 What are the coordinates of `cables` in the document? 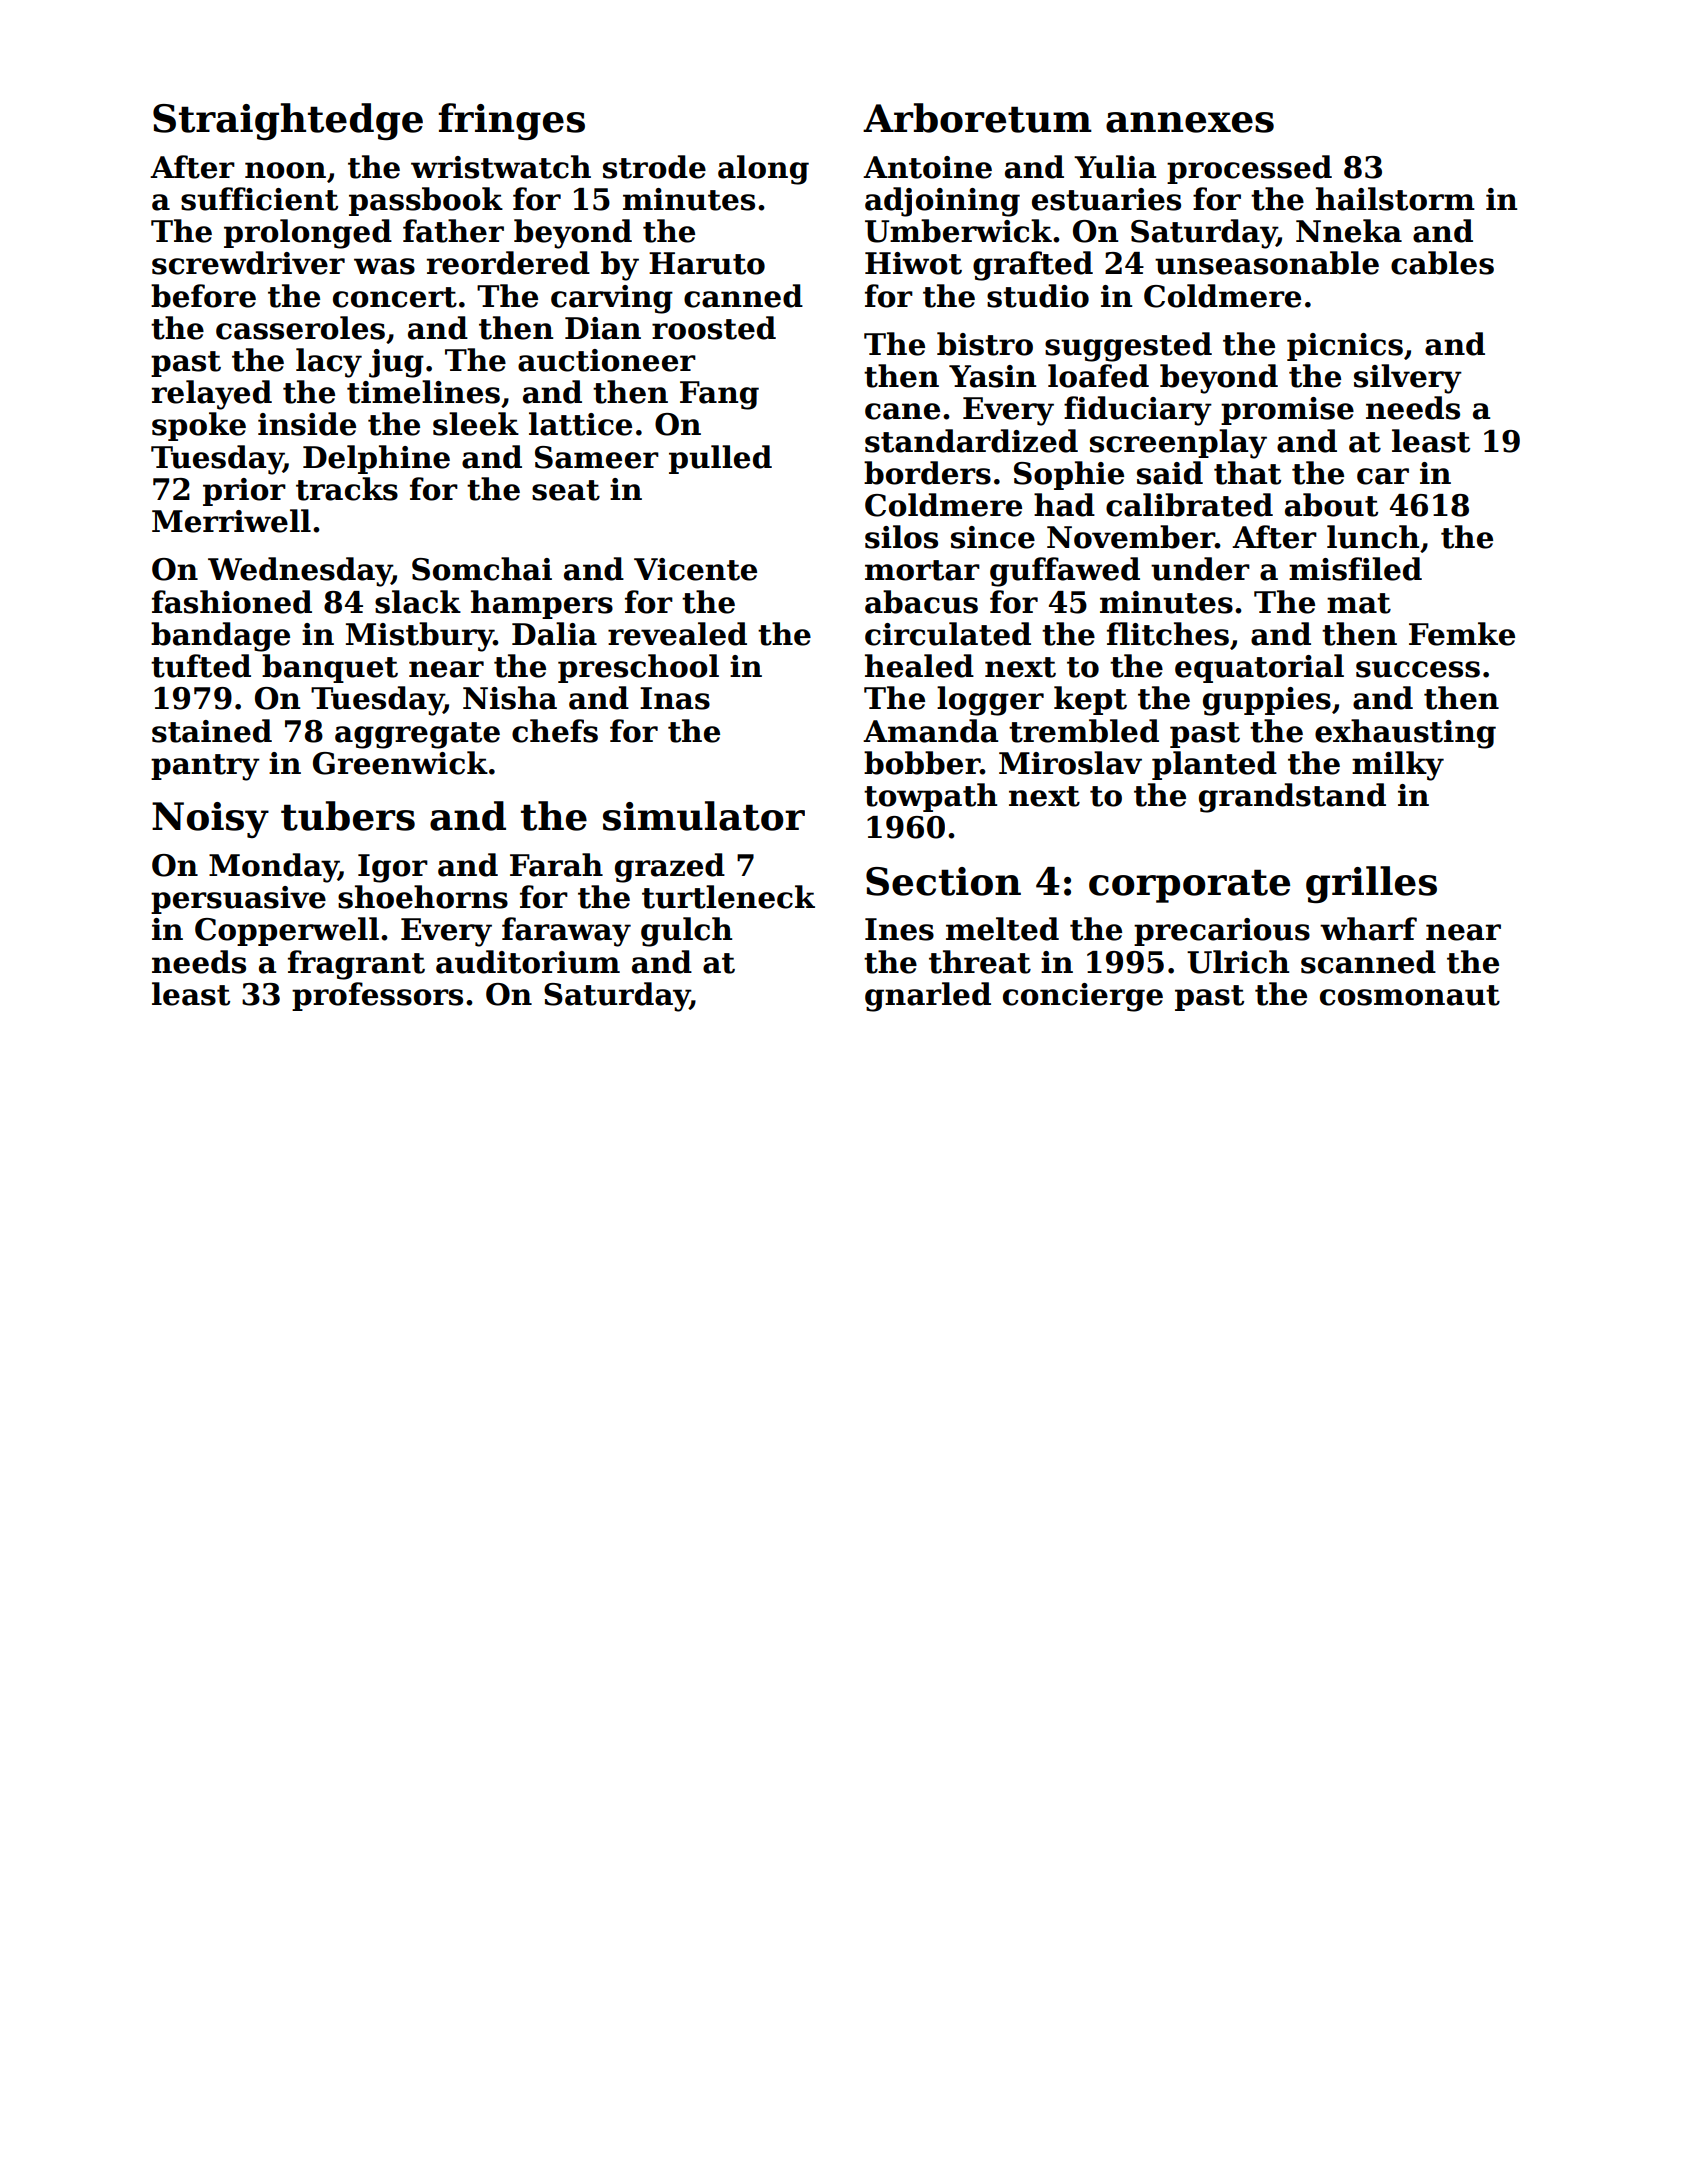 It's located at (1442, 263).
